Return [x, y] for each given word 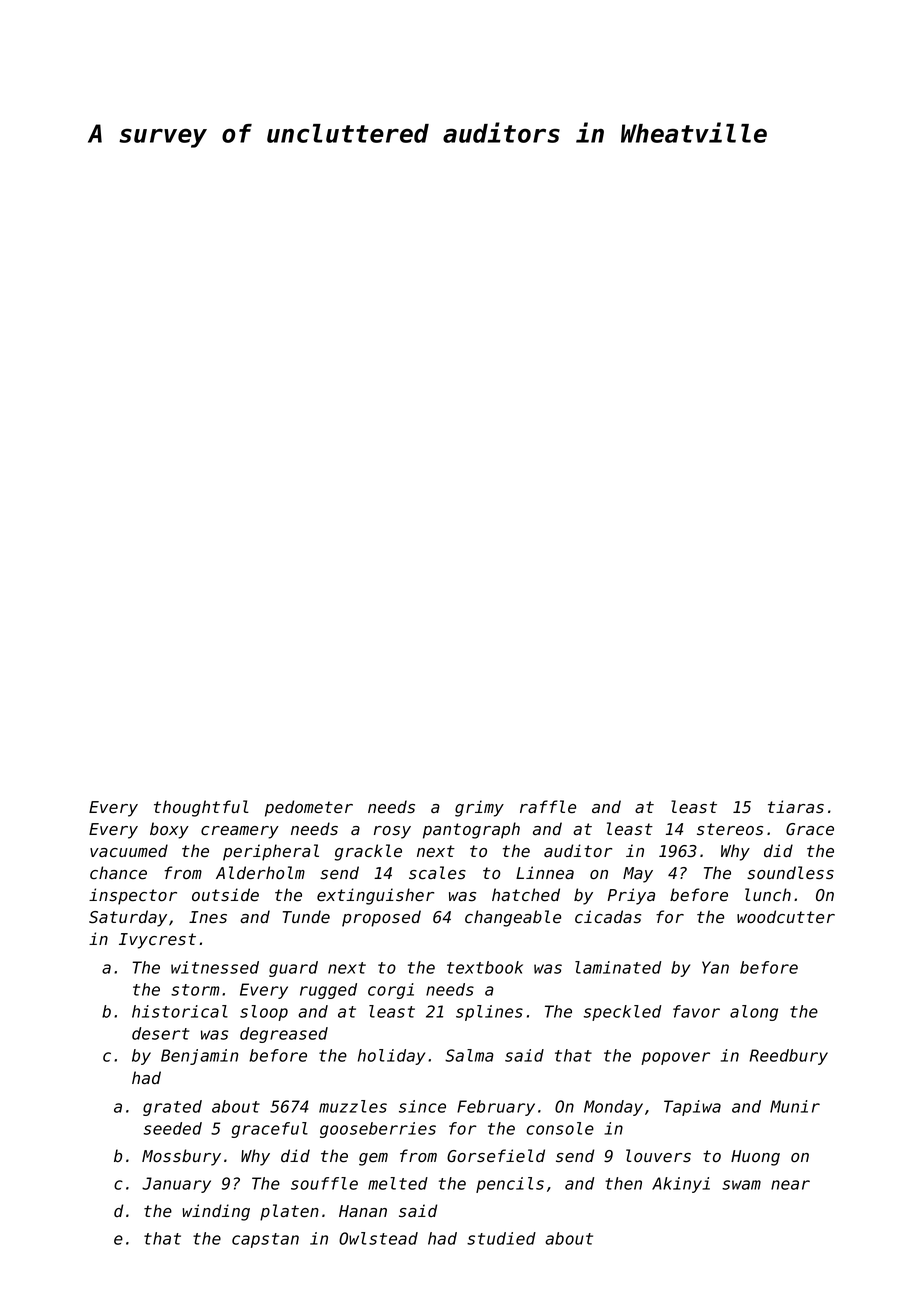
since [422, 1106]
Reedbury [788, 1057]
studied [501, 1238]
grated [172, 1108]
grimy [479, 808]
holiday [391, 1057]
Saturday [128, 918]
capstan [265, 1240]
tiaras [796, 807]
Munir [795, 1106]
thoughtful [201, 808]
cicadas [608, 917]
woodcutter [786, 917]
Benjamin [199, 1057]
